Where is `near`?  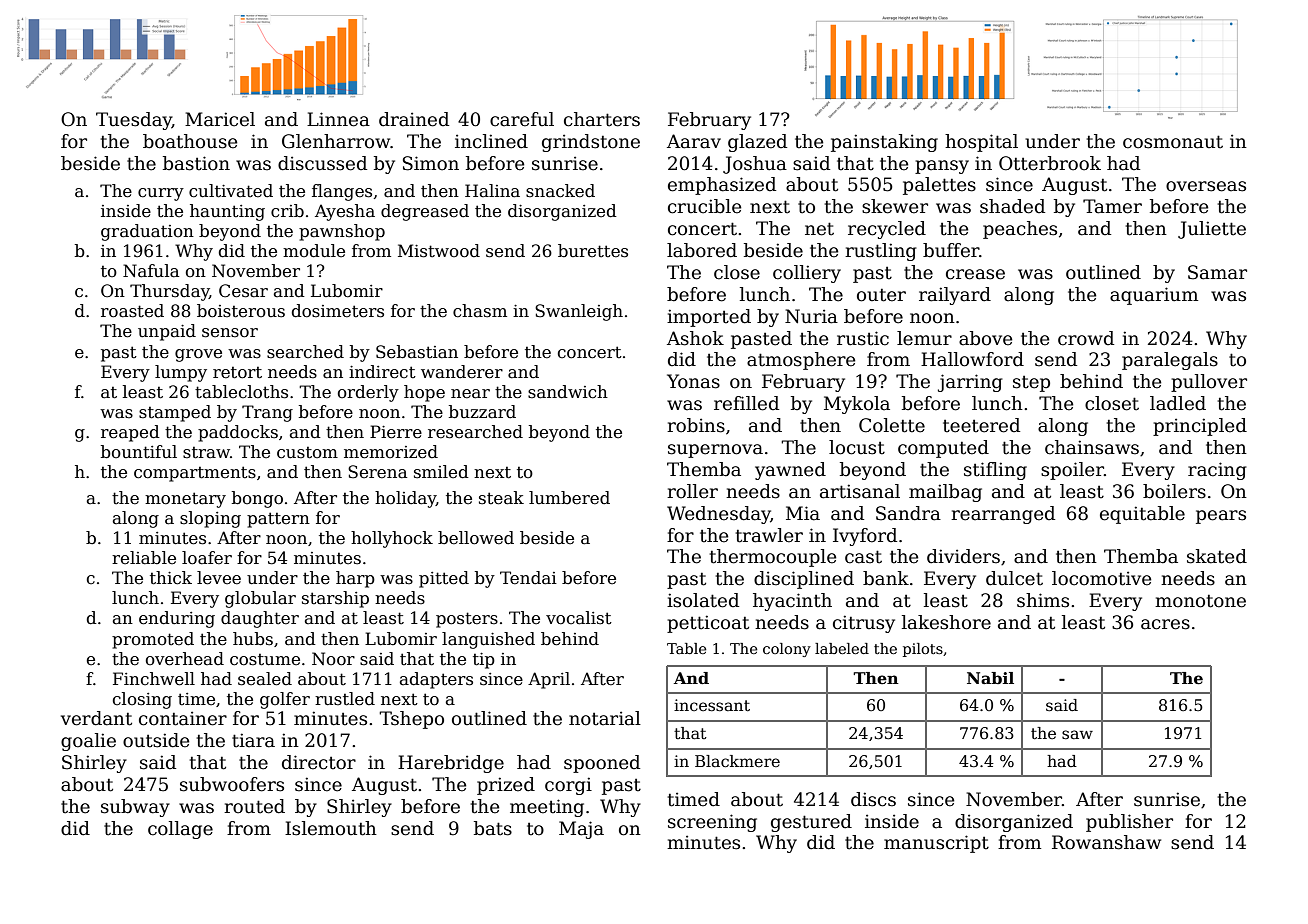 near is located at coordinates (470, 394).
